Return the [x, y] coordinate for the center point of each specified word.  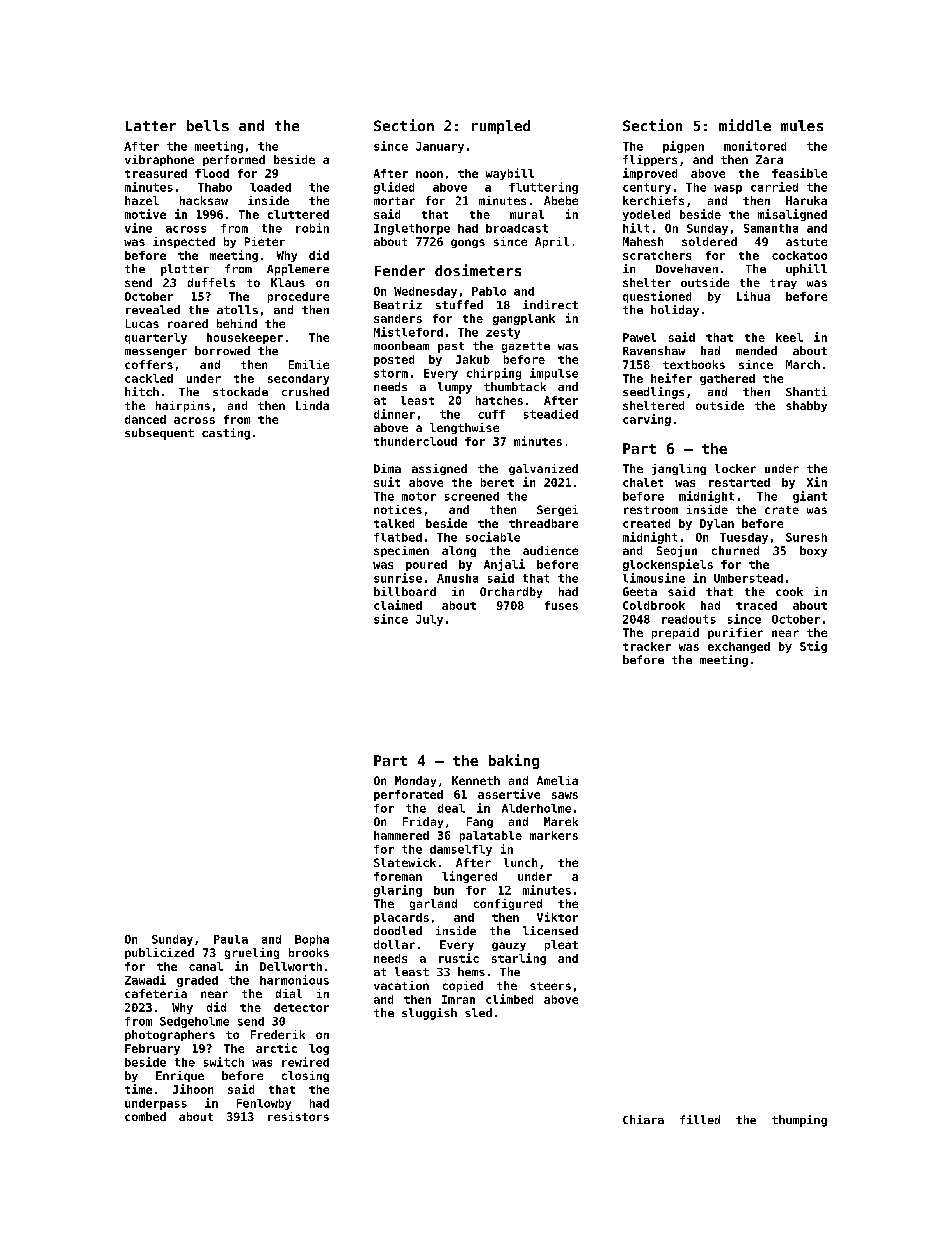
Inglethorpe [412, 229]
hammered [401, 835]
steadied [551, 414]
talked [394, 523]
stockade [240, 391]
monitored [755, 146]
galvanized [543, 469]
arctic [276, 1048]
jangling [679, 469]
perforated [408, 795]
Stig [813, 647]
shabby [806, 406]
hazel [142, 200]
